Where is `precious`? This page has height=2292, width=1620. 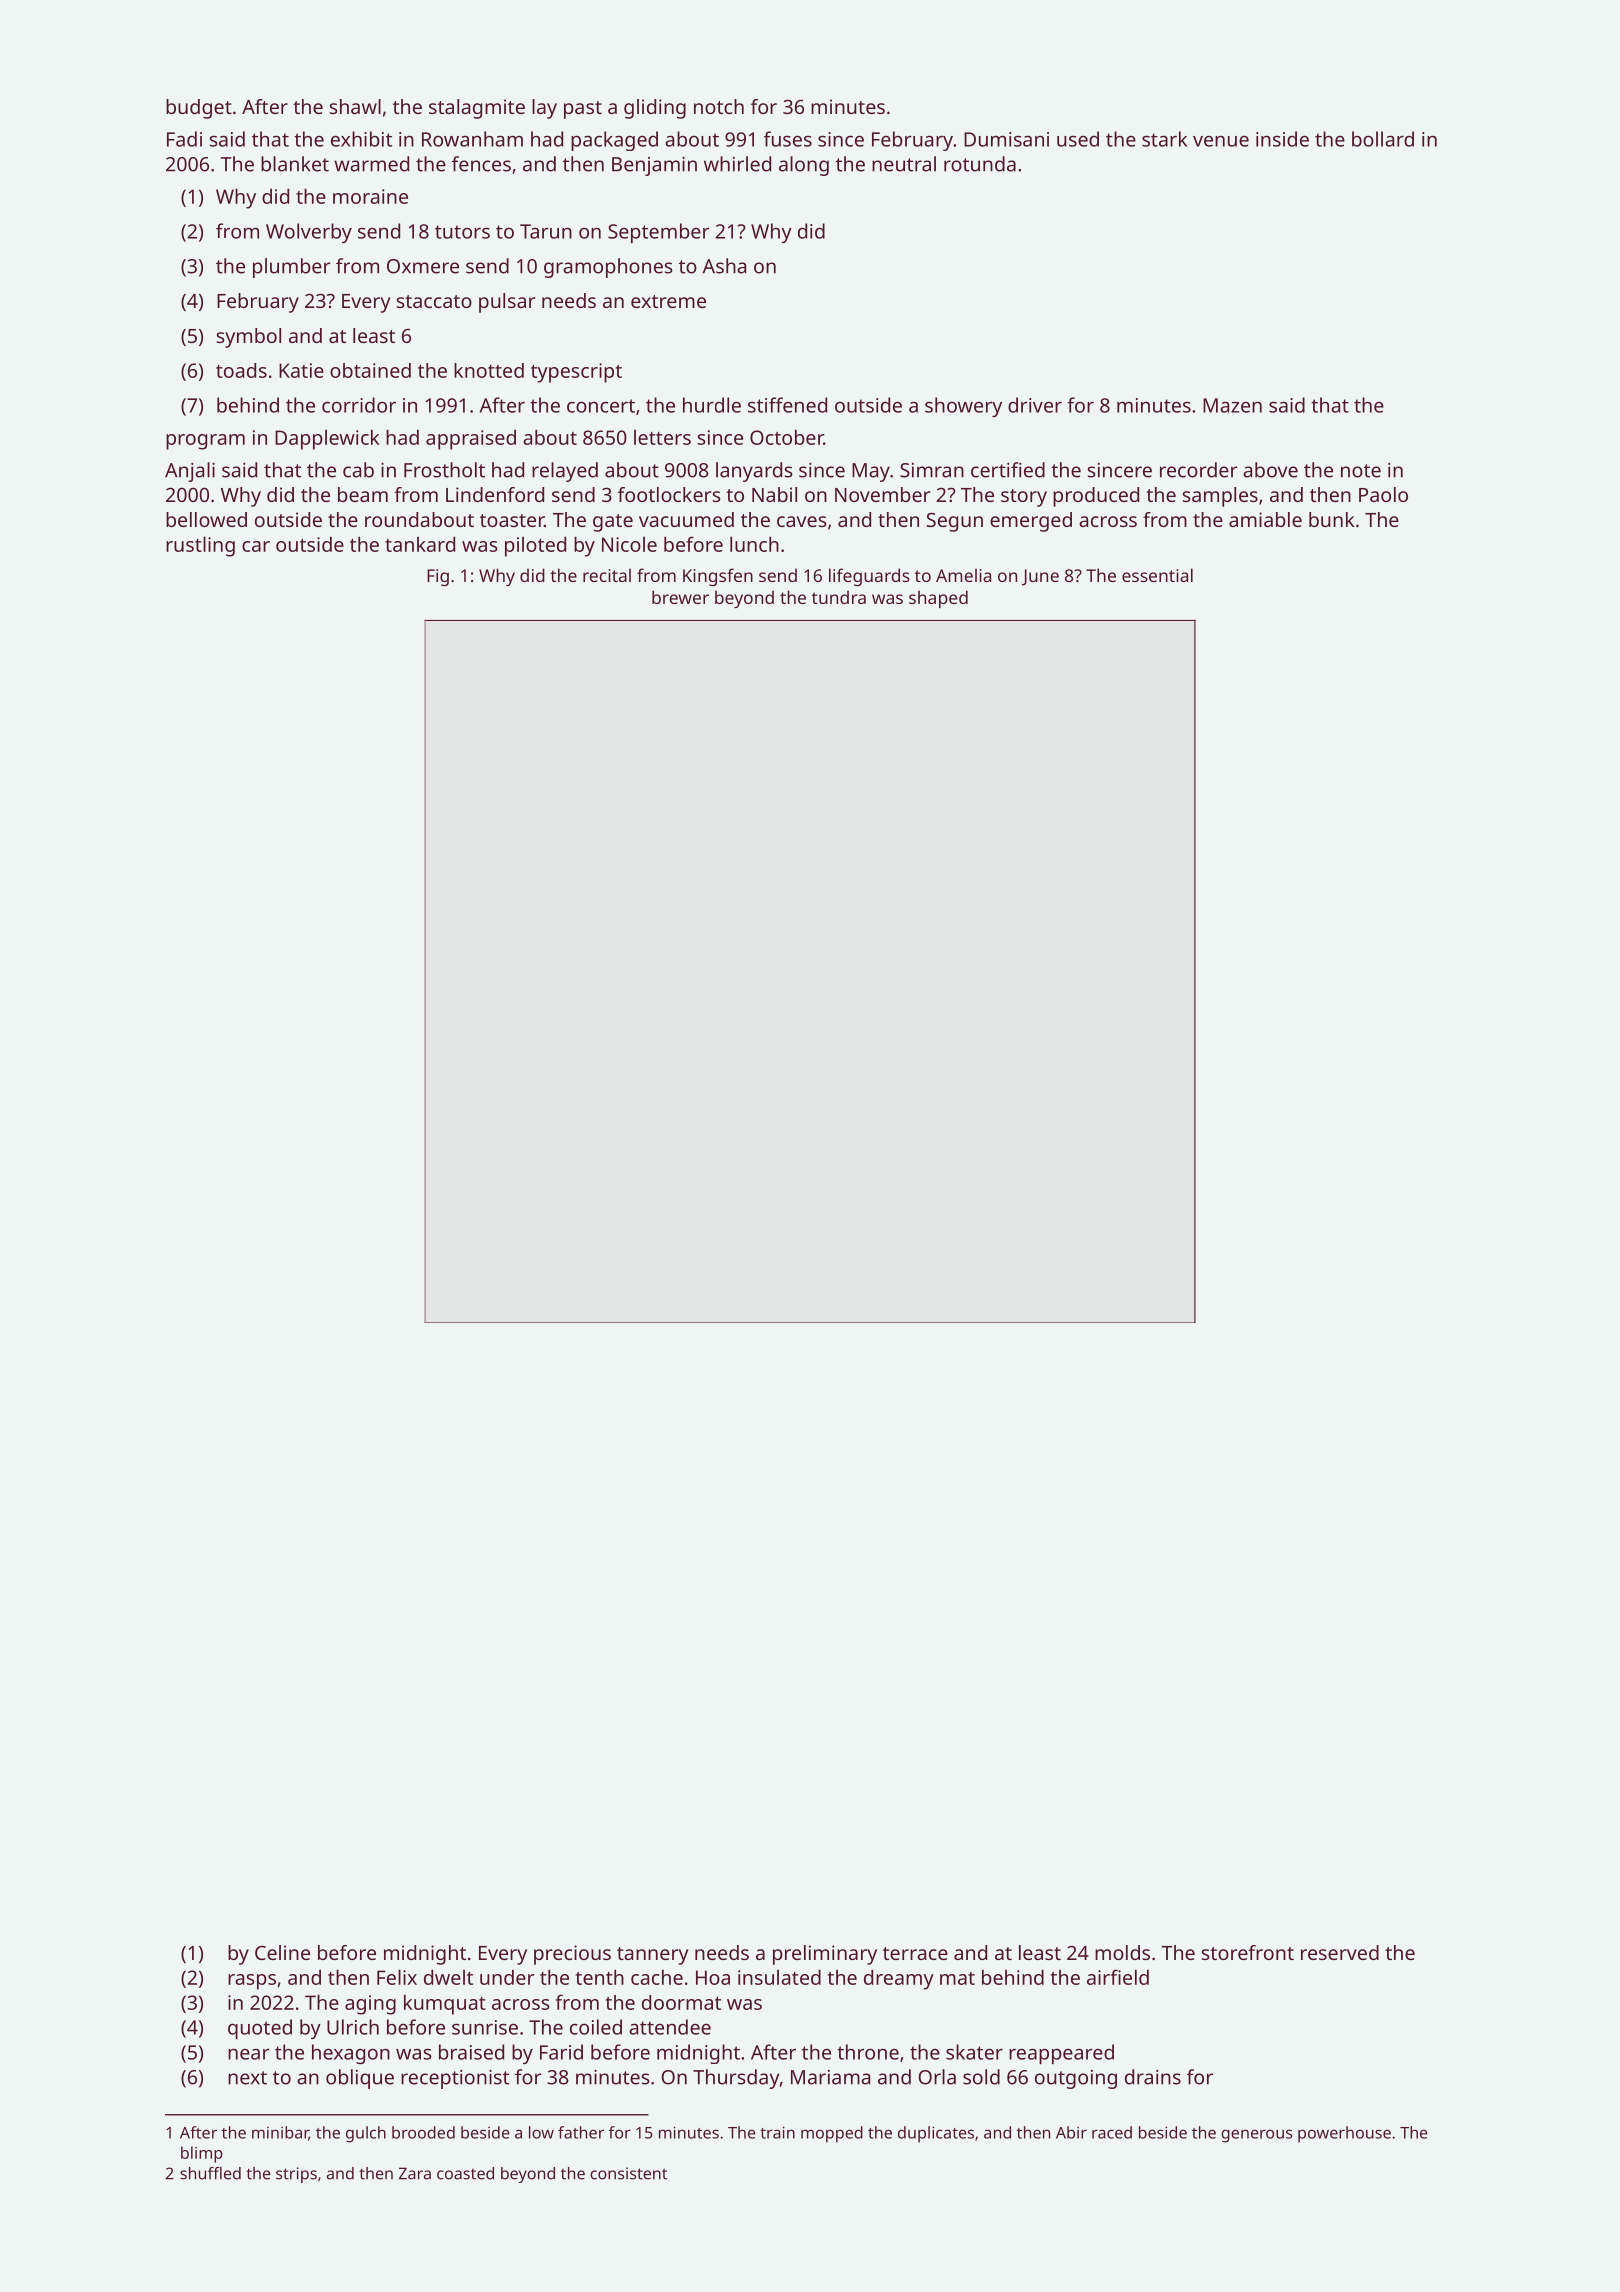 precious is located at coordinates (572, 1955).
